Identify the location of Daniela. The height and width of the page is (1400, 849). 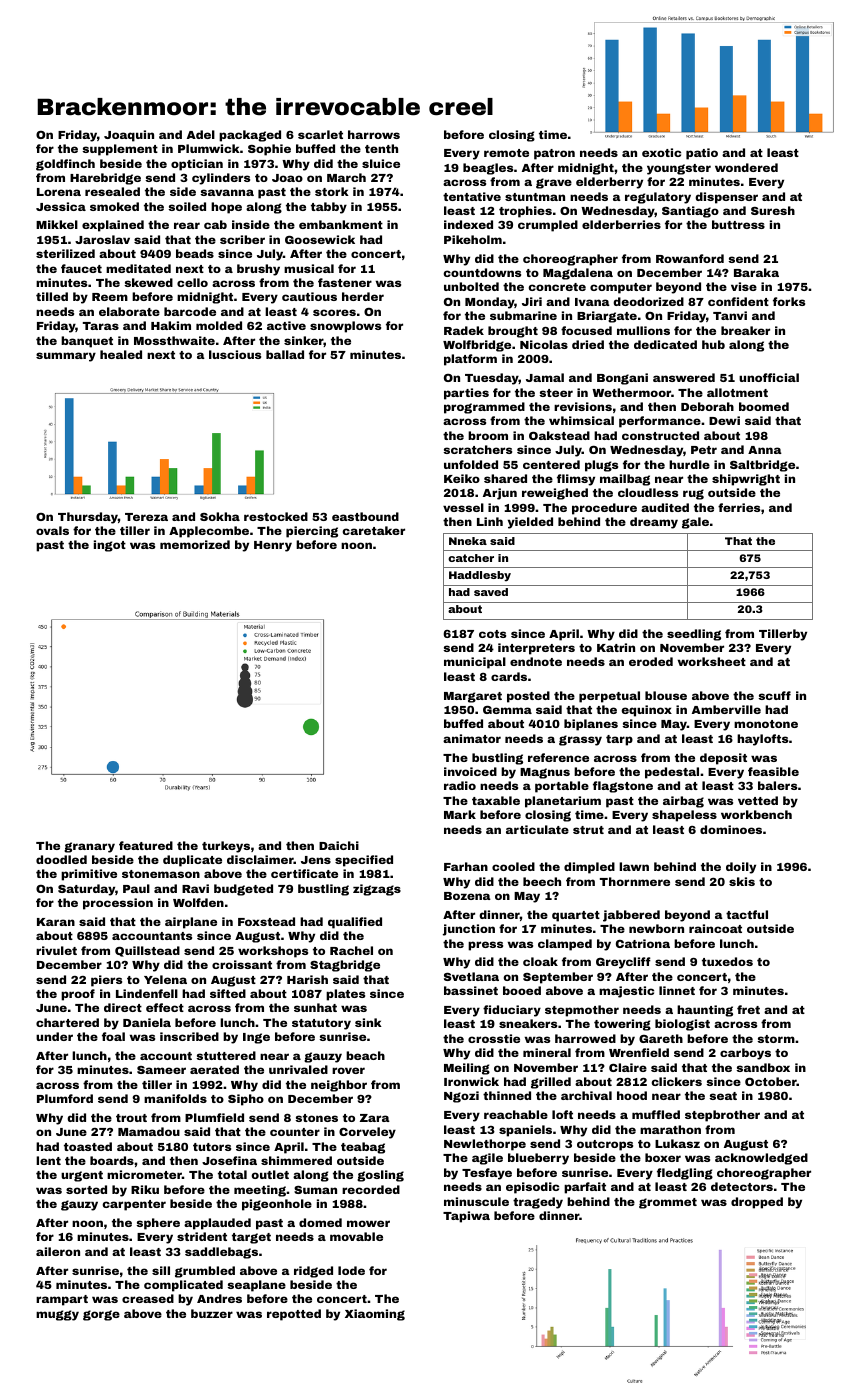
(147, 1022).
